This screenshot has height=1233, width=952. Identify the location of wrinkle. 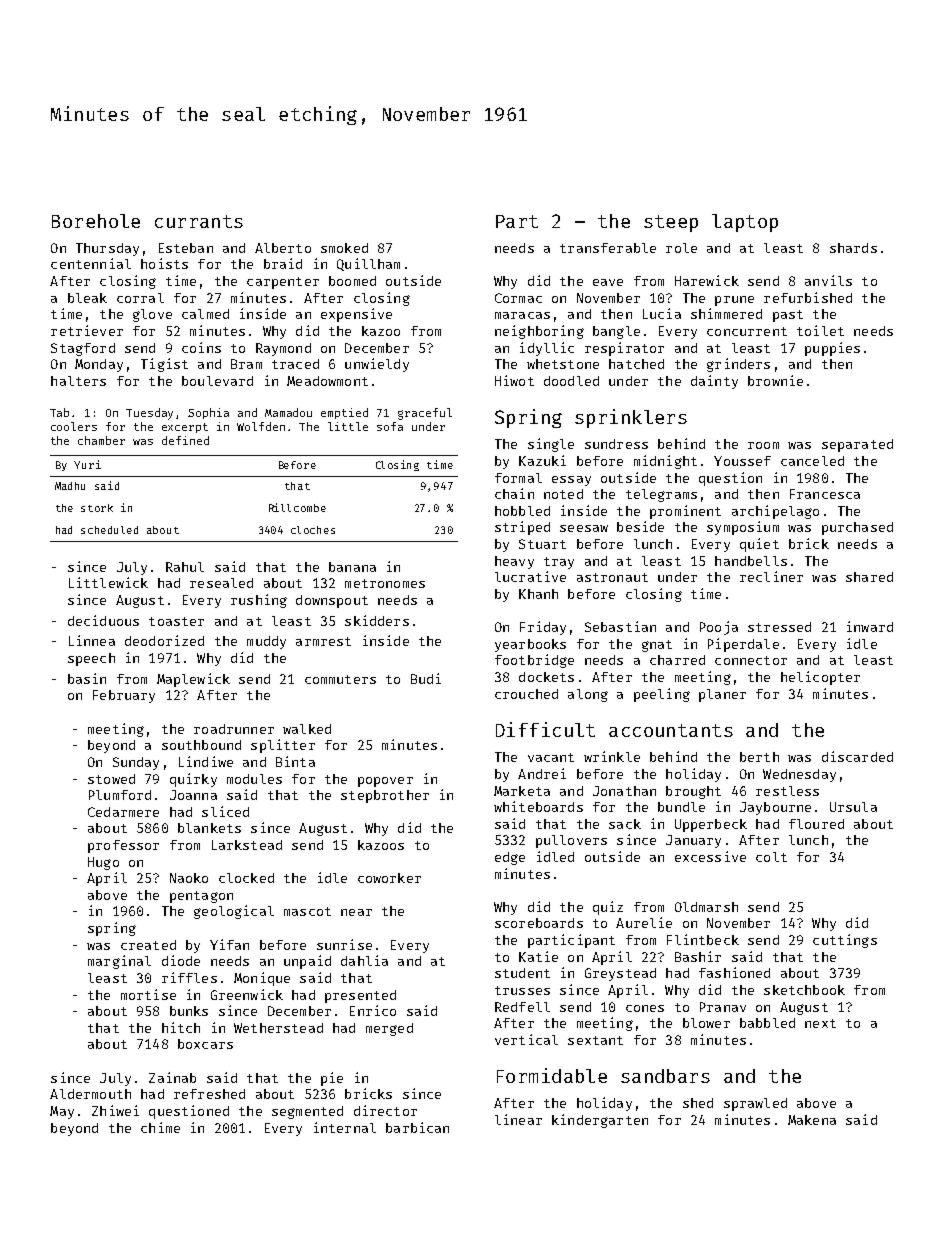
(612, 756).
